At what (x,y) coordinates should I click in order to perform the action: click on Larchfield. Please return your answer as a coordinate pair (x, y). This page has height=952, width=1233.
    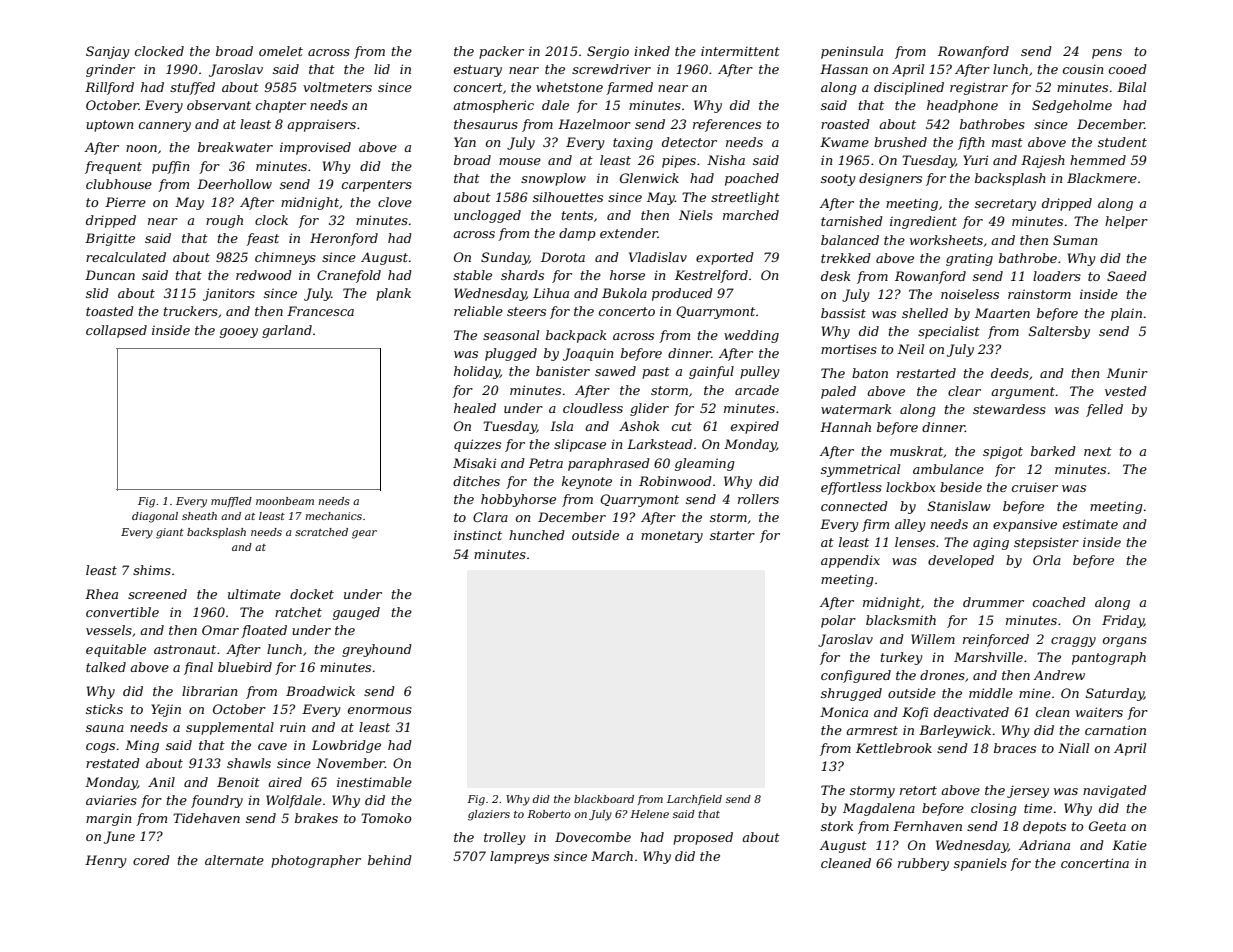
    Looking at the image, I should click on (694, 800).
